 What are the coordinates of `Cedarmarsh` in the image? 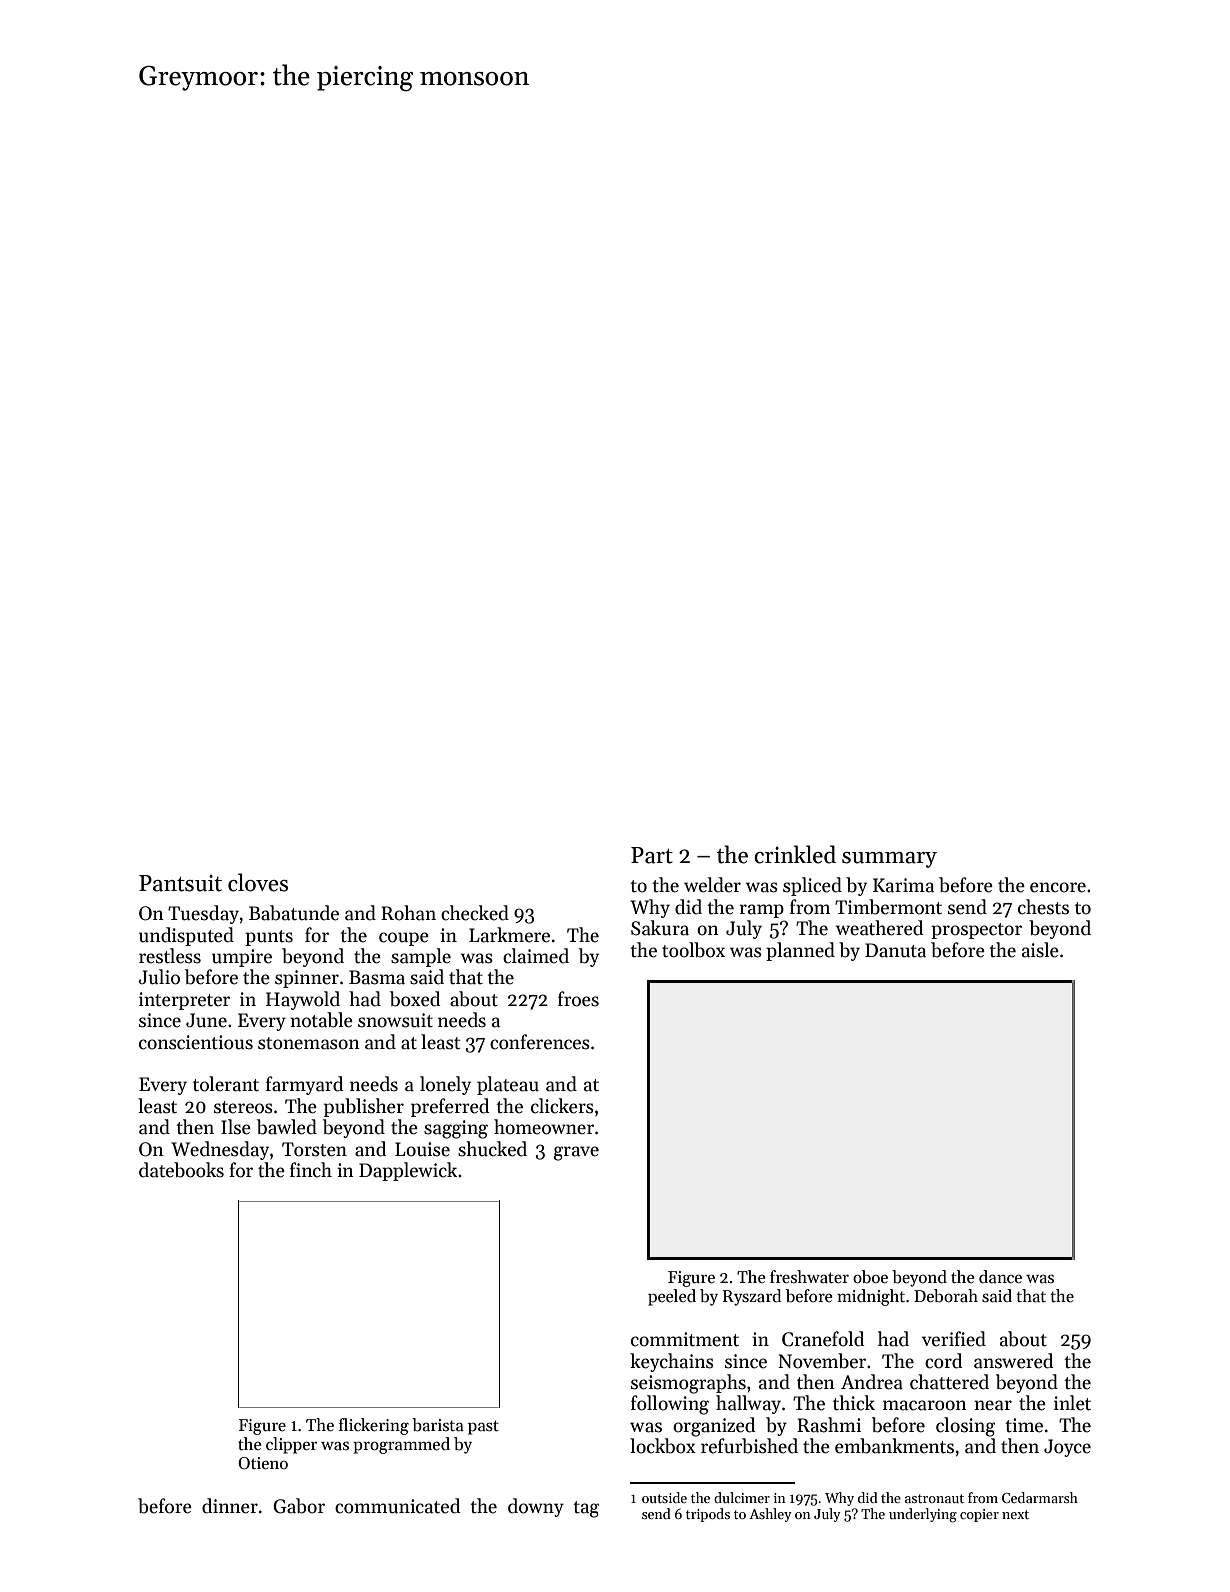 It's located at (1040, 1497).
